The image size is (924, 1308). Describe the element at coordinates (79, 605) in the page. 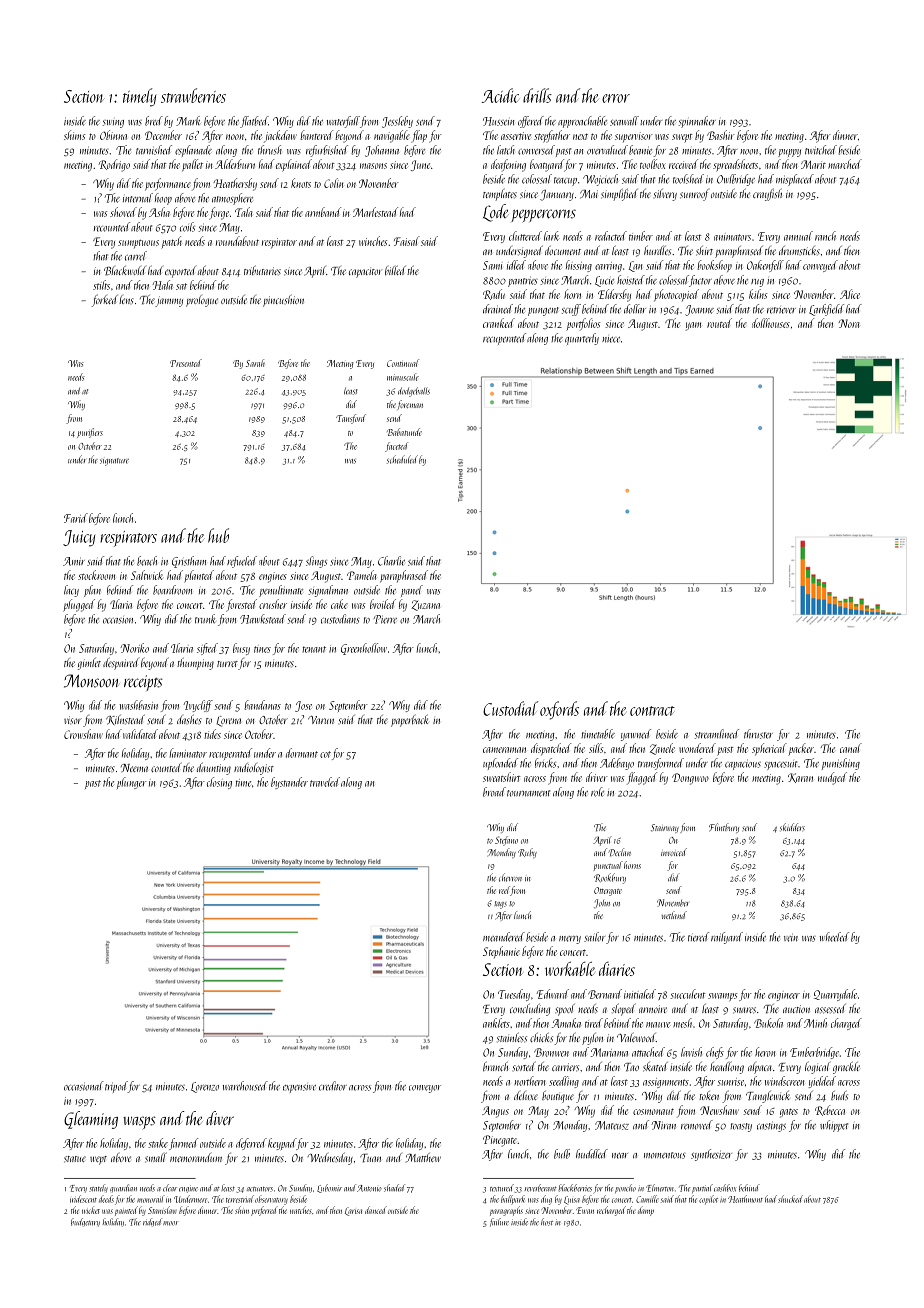

I see `plugged` at that location.
